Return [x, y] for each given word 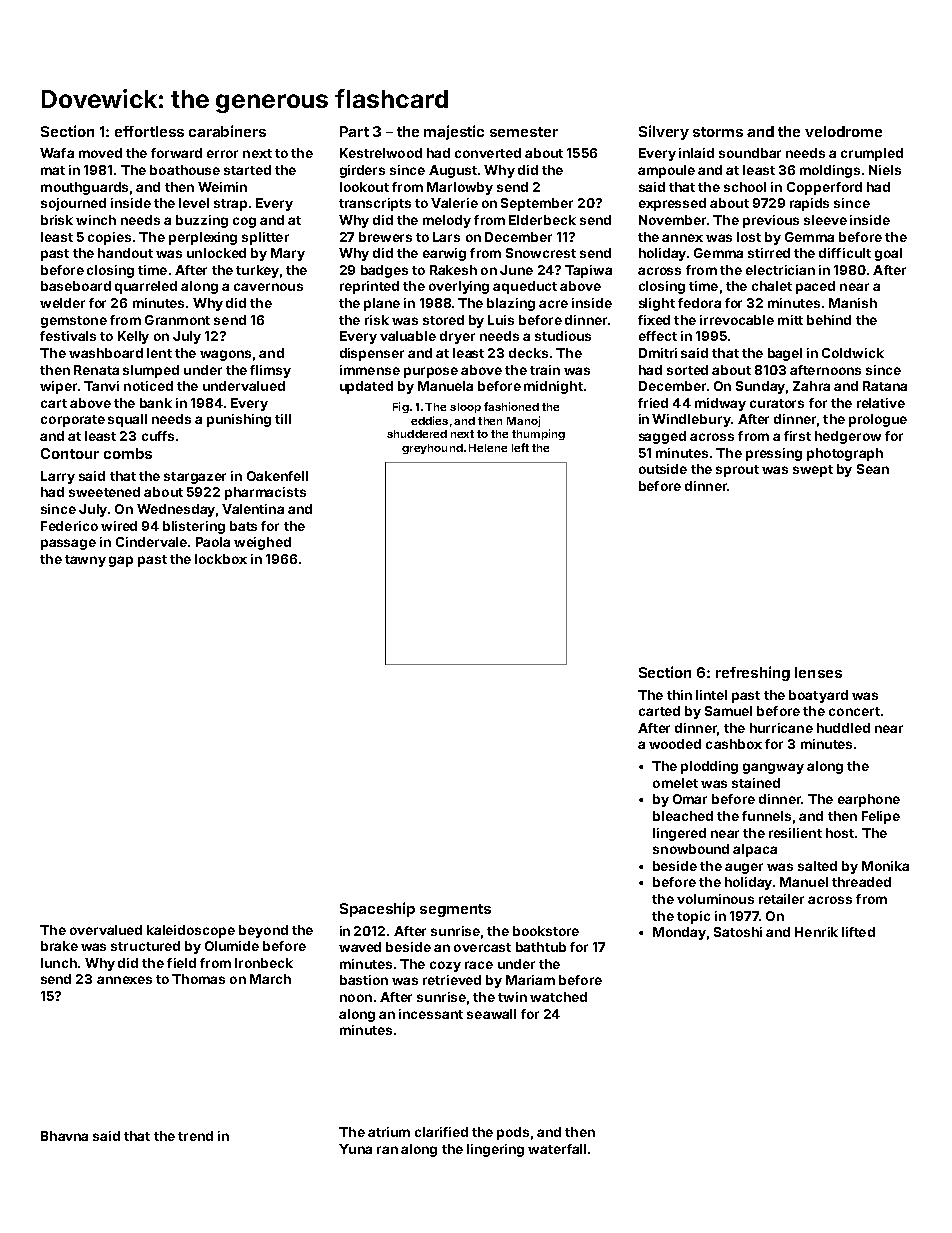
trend [195, 1136]
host [840, 833]
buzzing [202, 221]
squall [127, 420]
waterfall [557, 1149]
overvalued [106, 930]
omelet [675, 783]
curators [777, 403]
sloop [465, 408]
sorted [687, 370]
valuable [408, 336]
